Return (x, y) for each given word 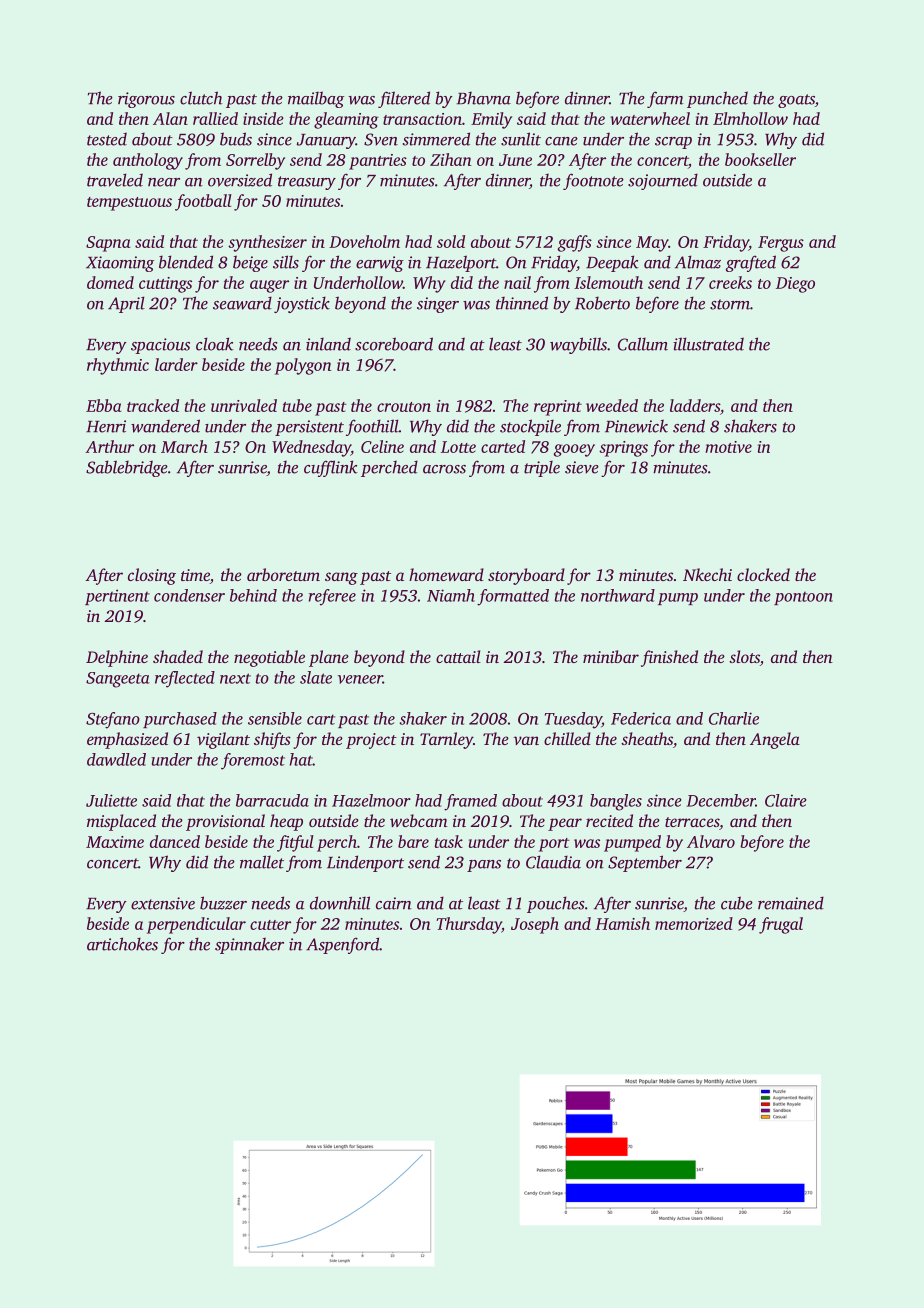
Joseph (535, 925)
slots (744, 656)
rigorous (146, 100)
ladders (695, 405)
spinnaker (249, 945)
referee (332, 597)
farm (665, 99)
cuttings (165, 285)
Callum (643, 344)
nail (517, 282)
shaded (178, 656)
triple (542, 469)
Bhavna (483, 98)
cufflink (331, 468)
